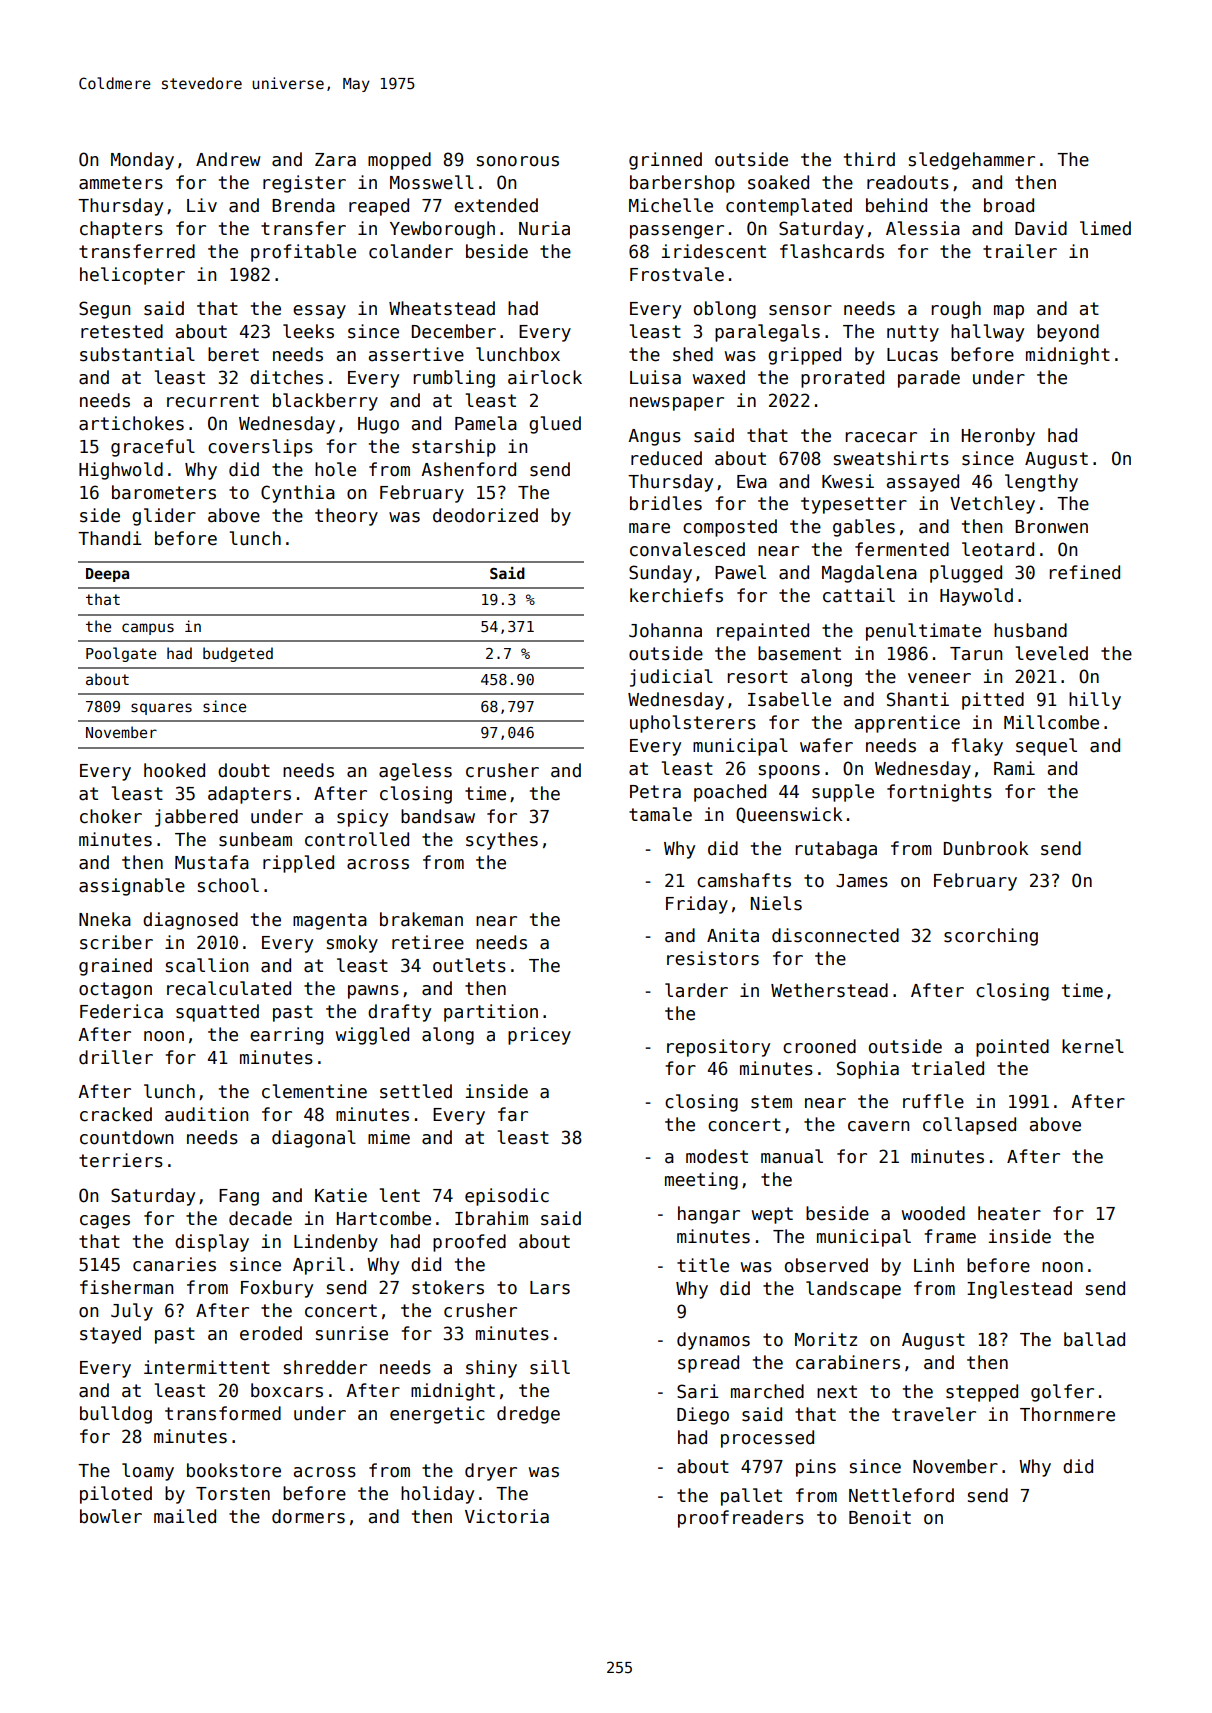 The height and width of the page is (1713, 1212). I want to click on beret, so click(233, 354).
